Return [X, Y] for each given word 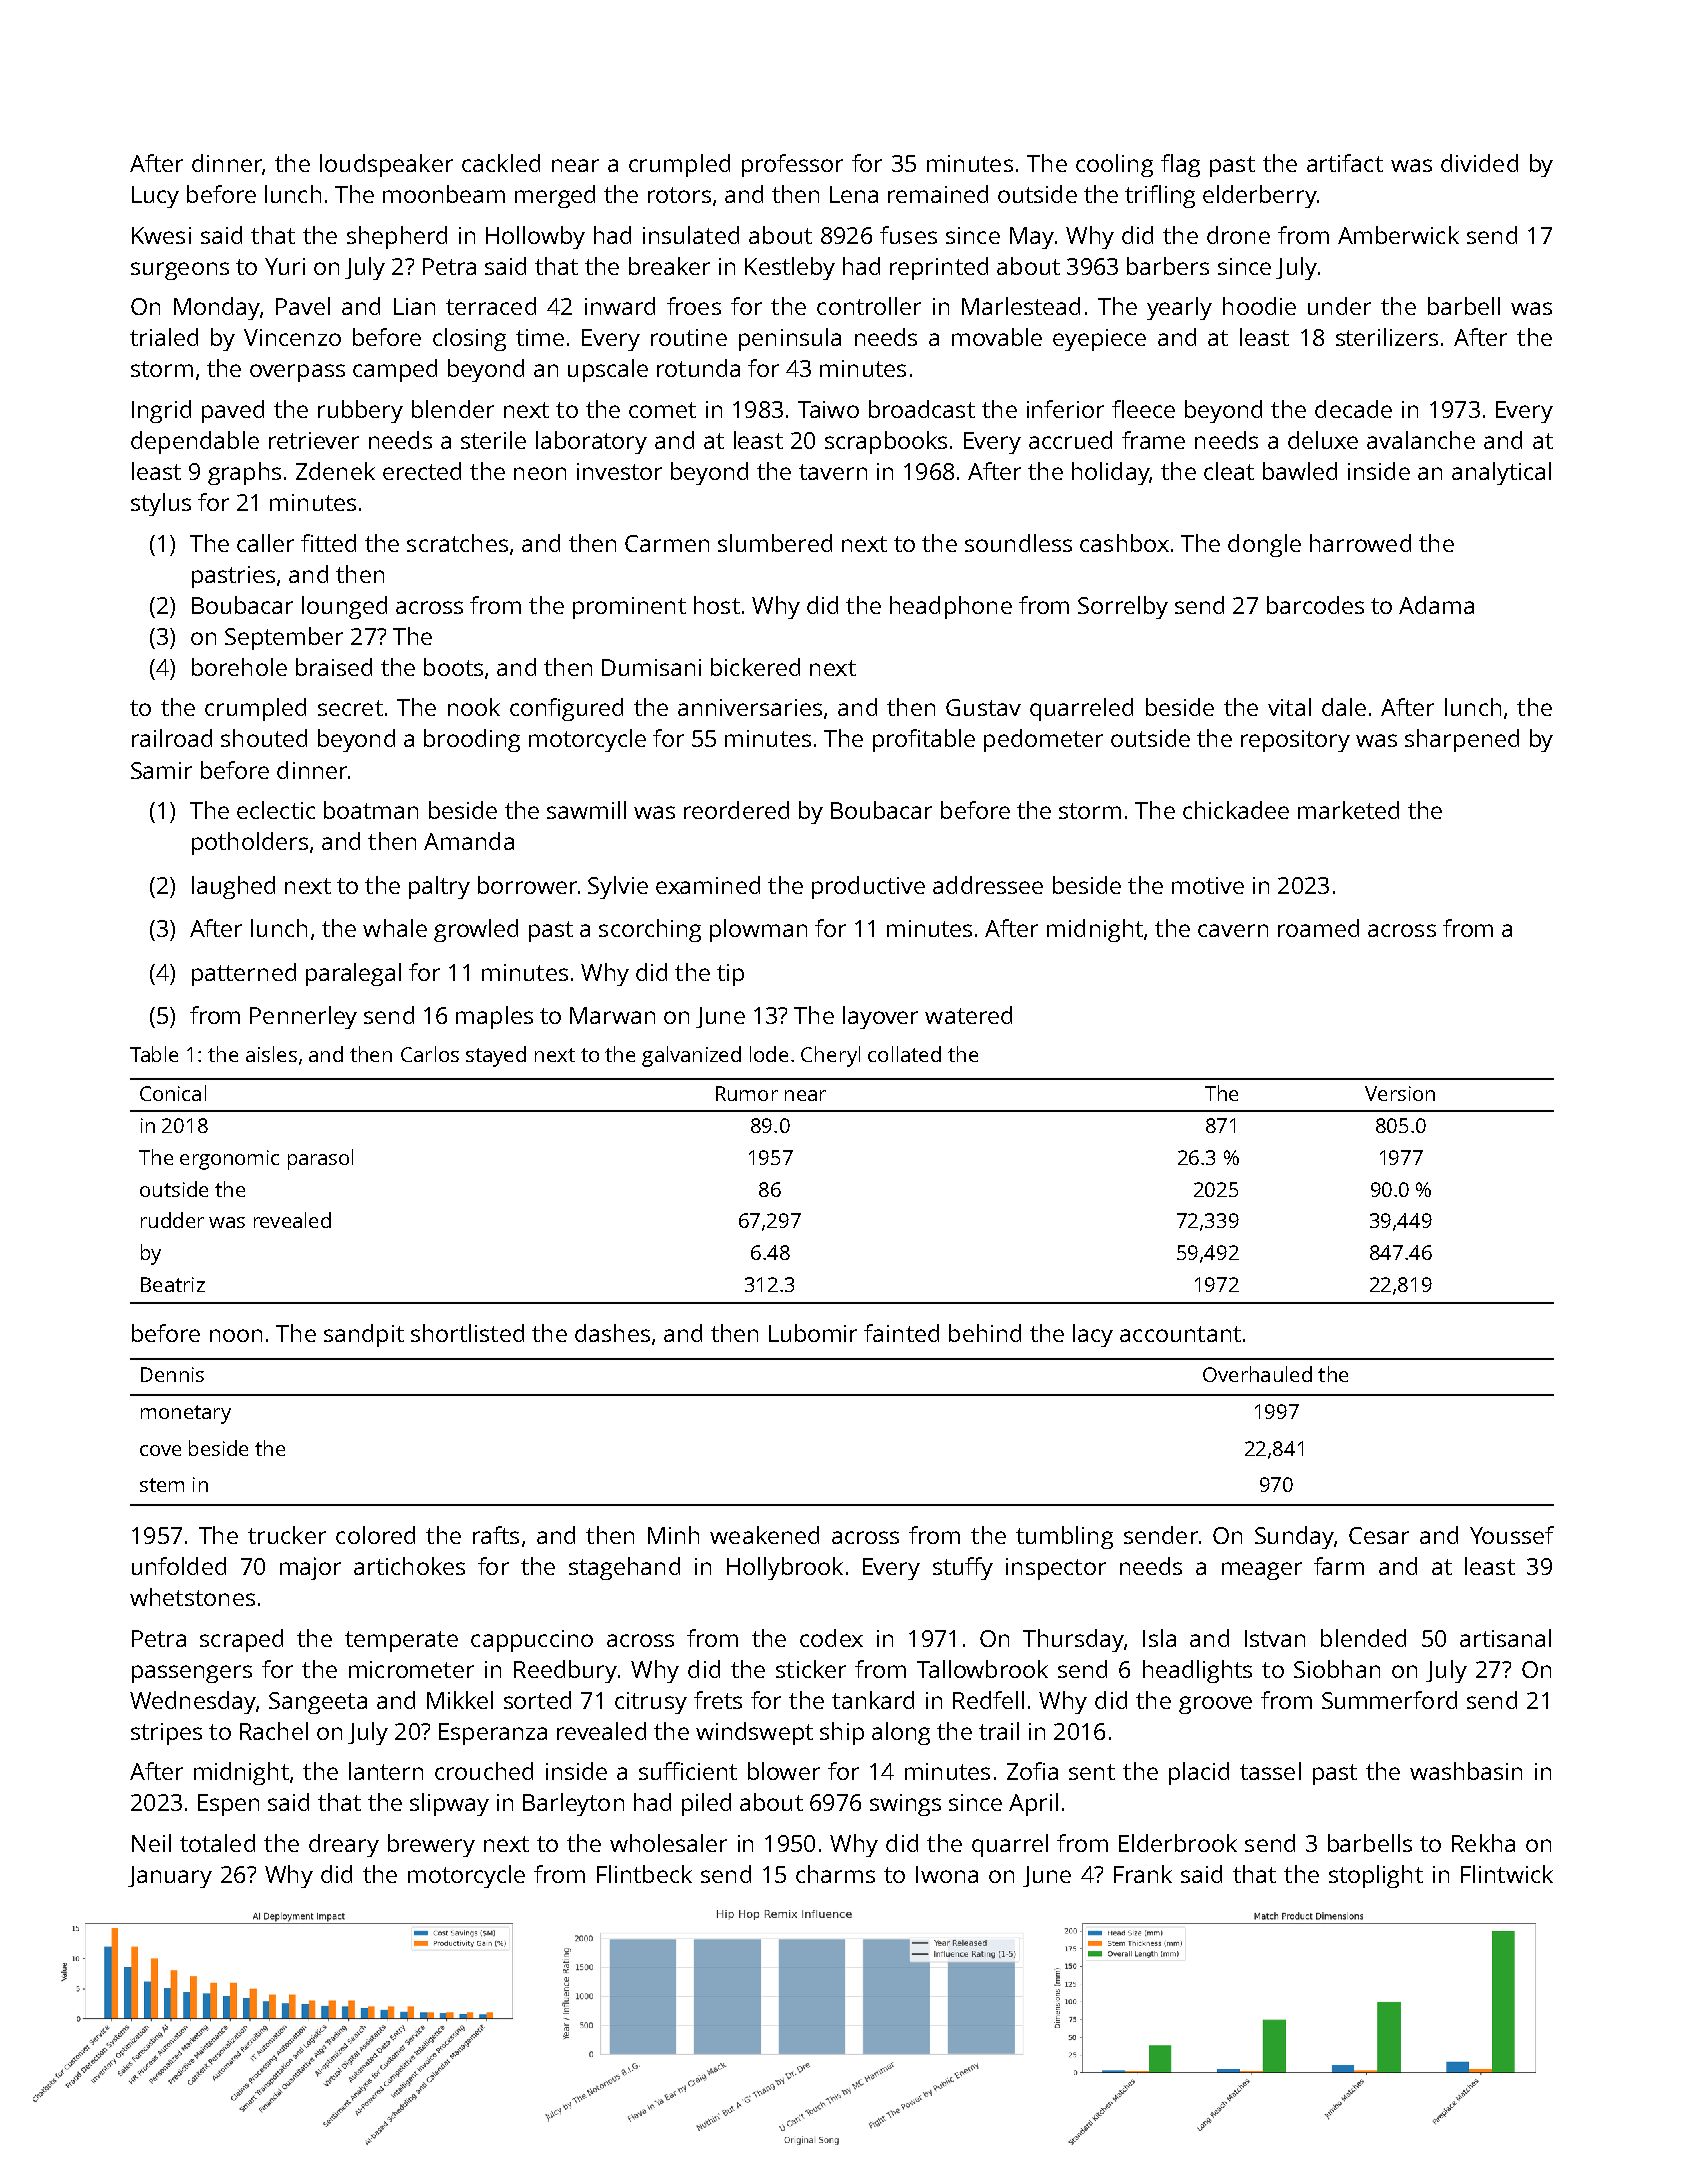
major [310, 1568]
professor [792, 165]
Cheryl [830, 1056]
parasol [320, 1159]
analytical [1501, 473]
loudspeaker [386, 165]
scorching [650, 930]
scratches [457, 543]
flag [1180, 165]
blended [1363, 1638]
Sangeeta [318, 1703]
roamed [1318, 928]
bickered [755, 667]
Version [1400, 1093]
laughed [233, 887]
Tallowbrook [982, 1669]
